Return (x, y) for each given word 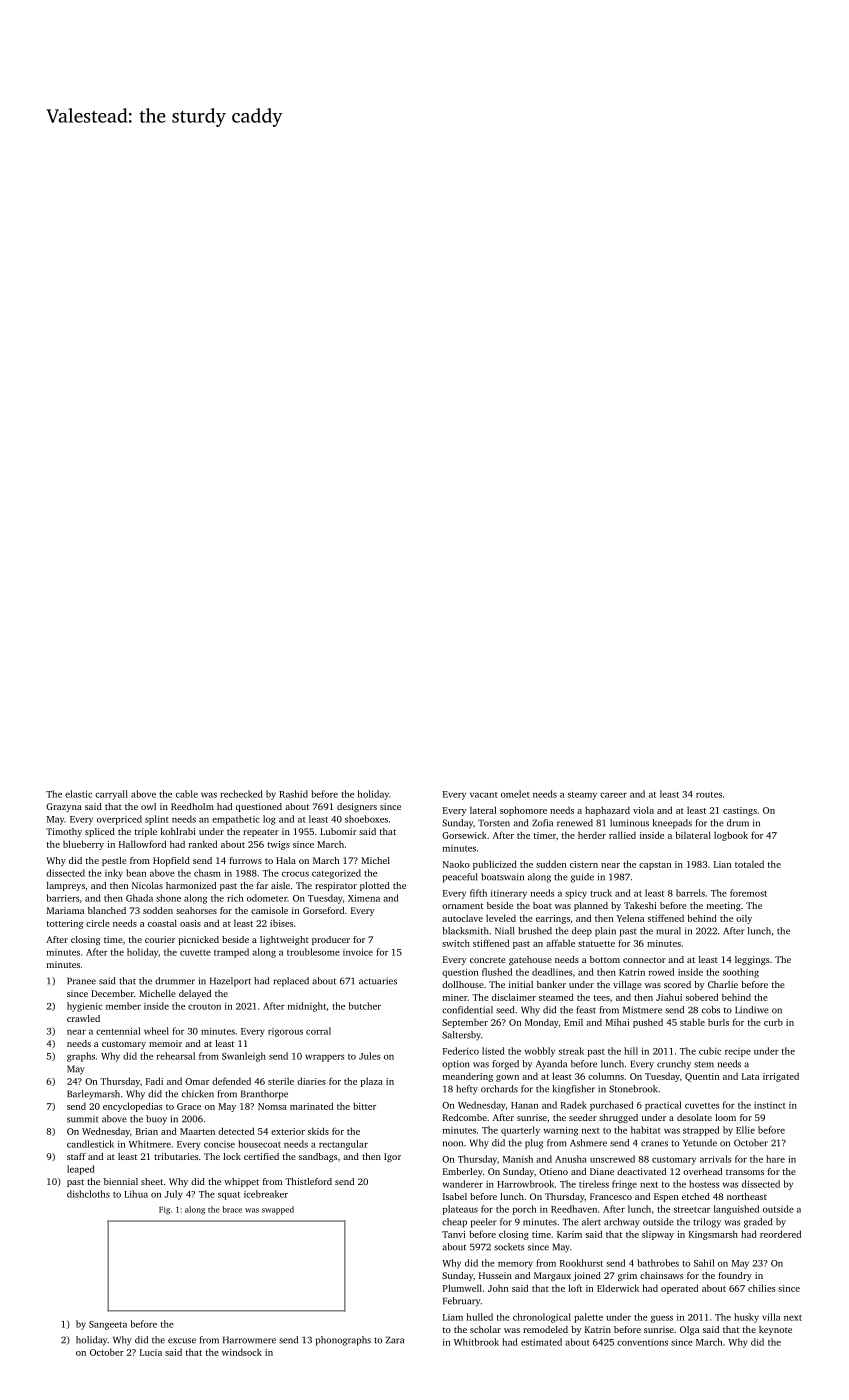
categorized (336, 874)
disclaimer (514, 997)
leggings (752, 960)
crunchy (674, 1065)
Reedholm (192, 806)
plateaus (460, 1210)
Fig (164, 1210)
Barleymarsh (93, 1095)
